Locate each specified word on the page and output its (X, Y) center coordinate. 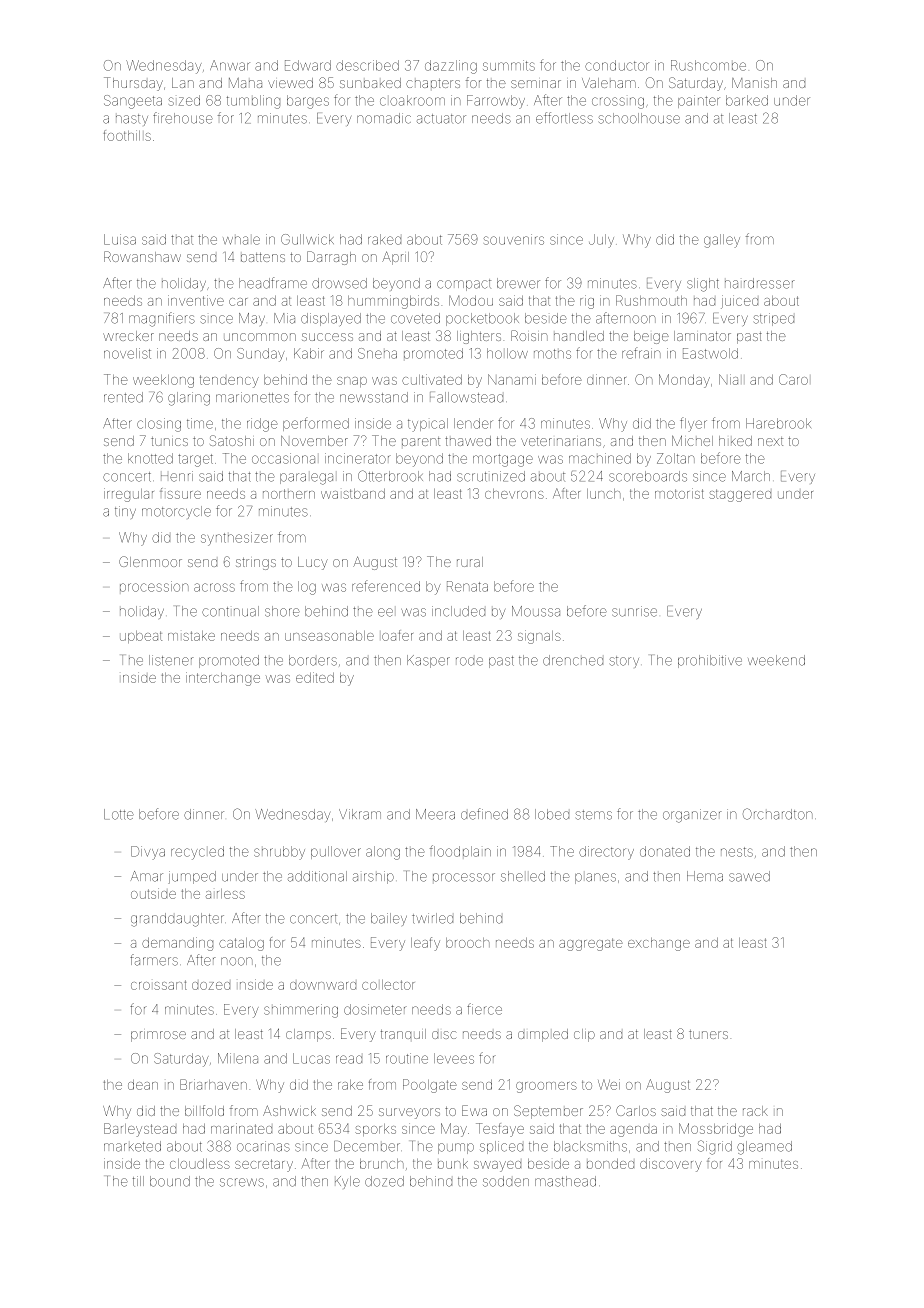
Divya (148, 853)
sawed (749, 876)
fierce (484, 1009)
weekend (776, 660)
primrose (158, 1036)
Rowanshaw (142, 256)
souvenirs (514, 239)
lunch (604, 494)
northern (289, 494)
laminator (702, 336)
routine (407, 1058)
